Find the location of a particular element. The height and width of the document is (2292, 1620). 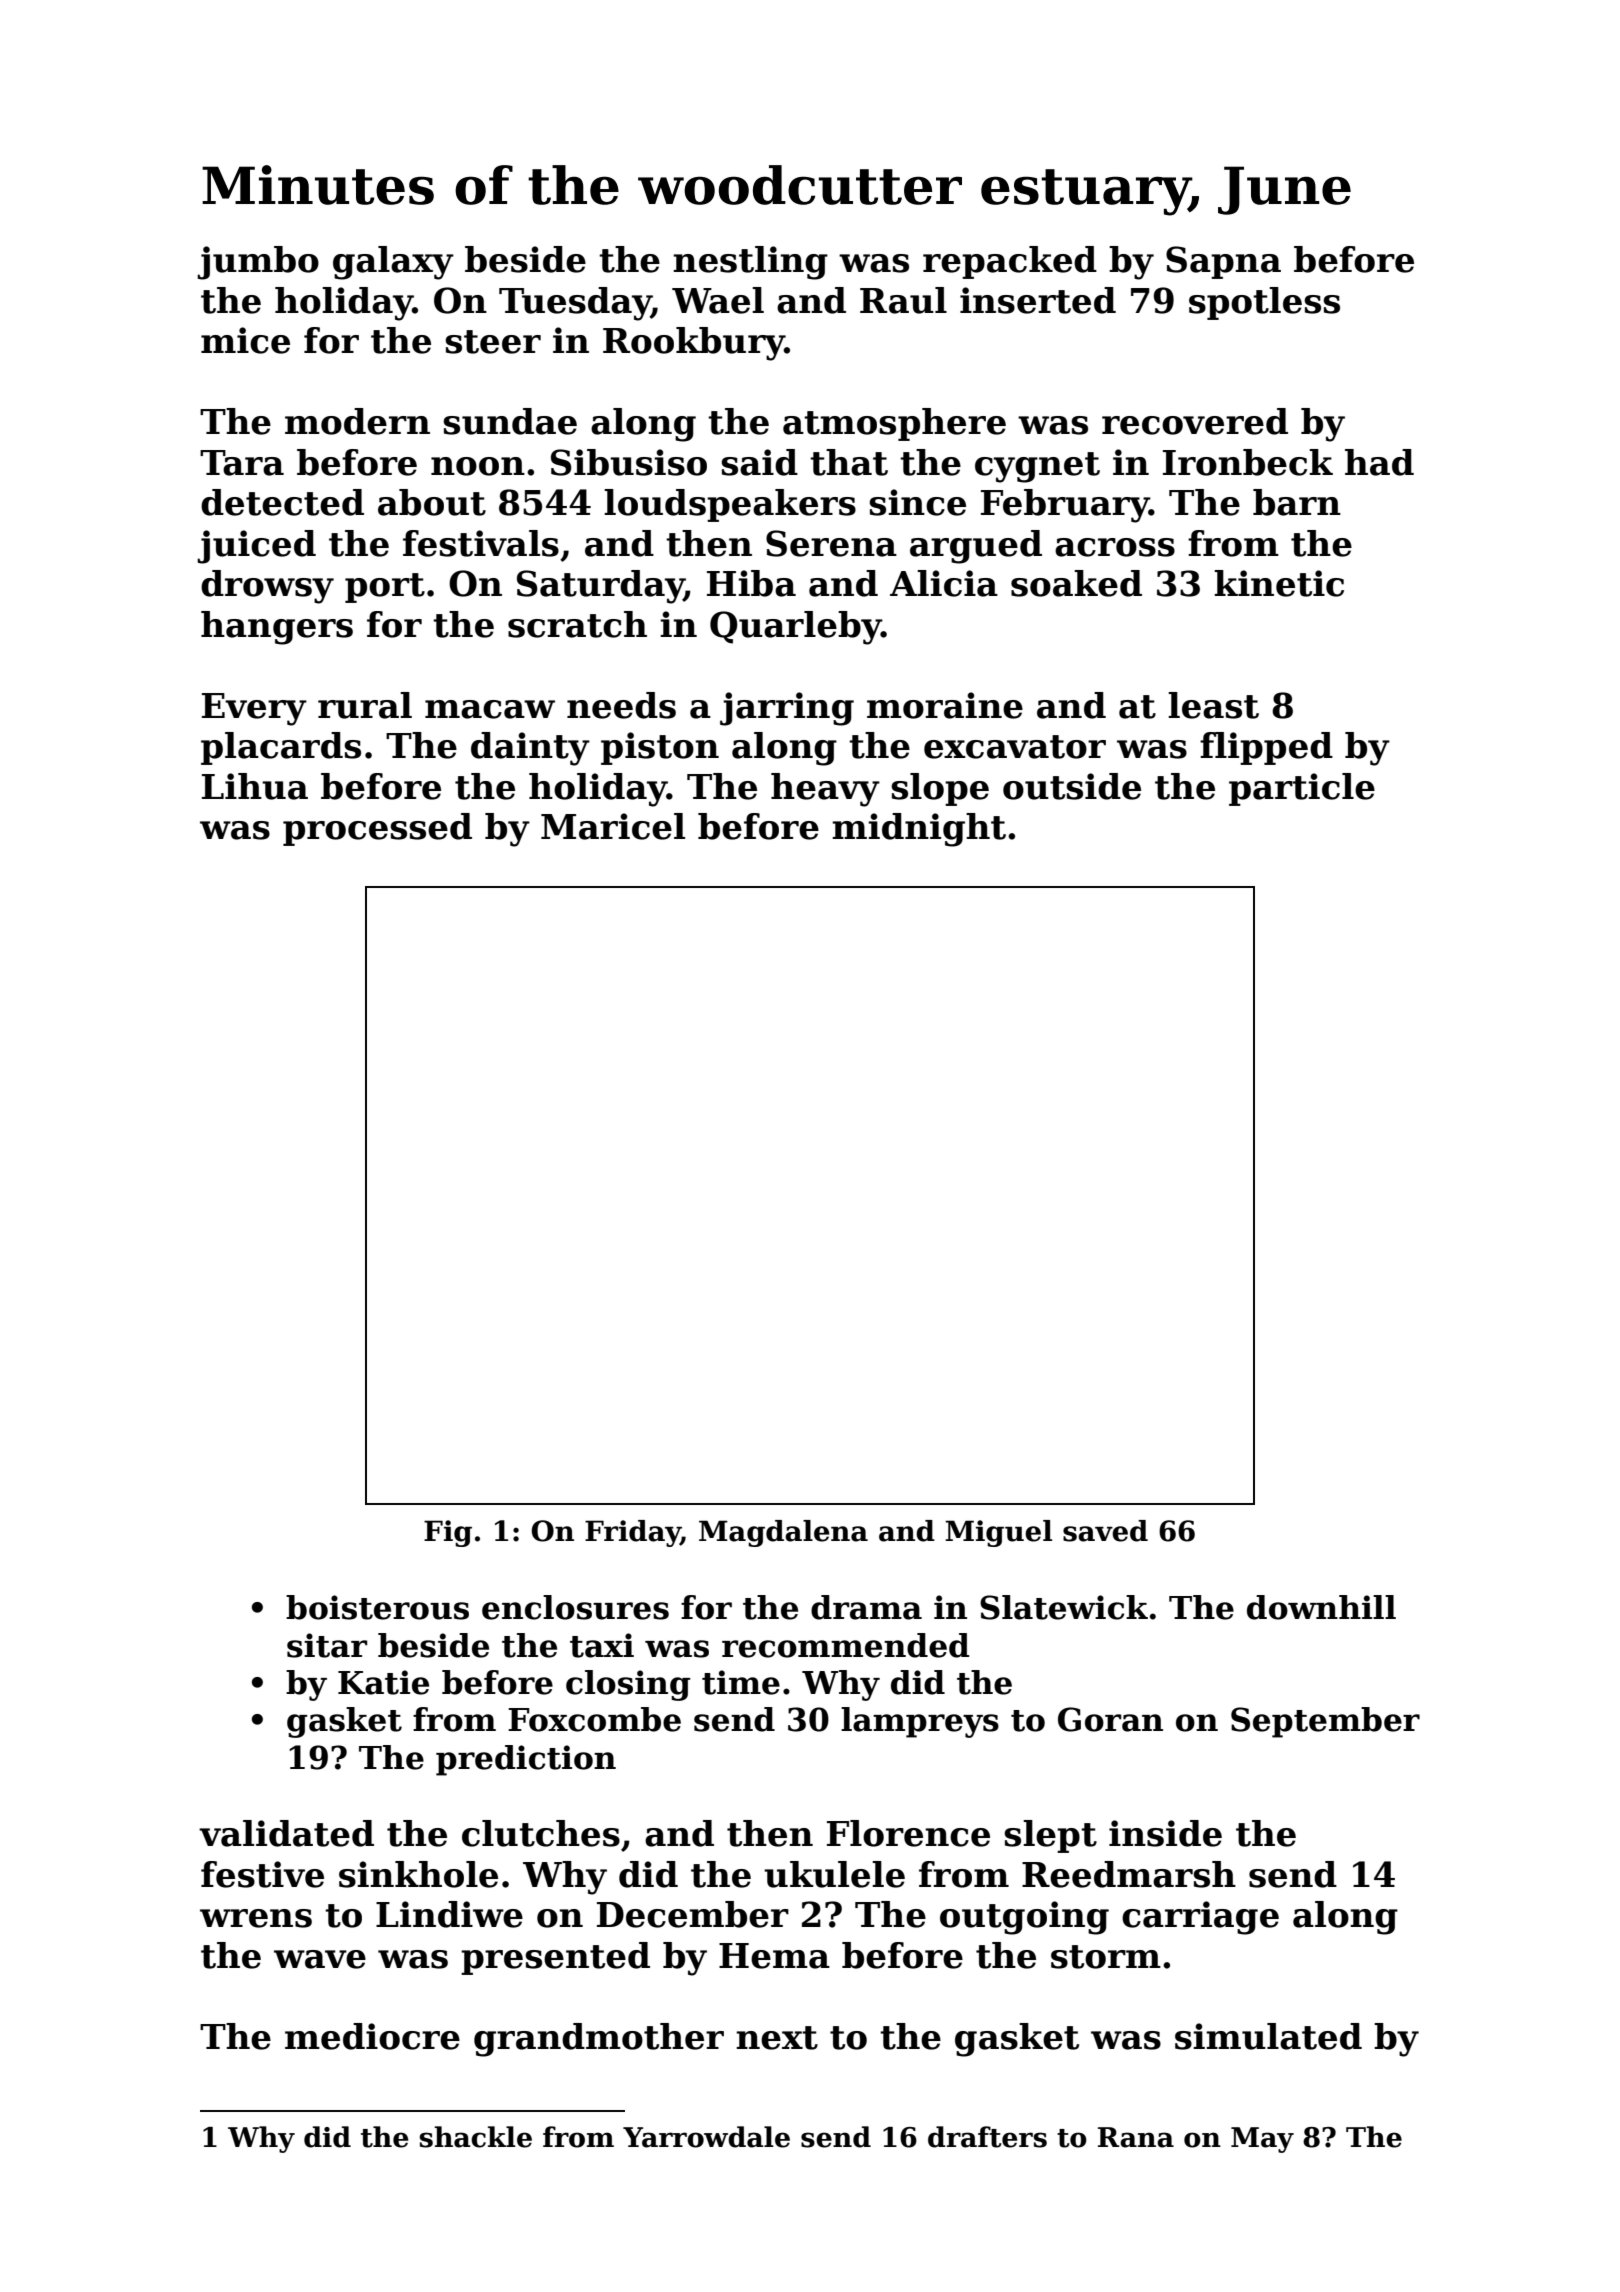

Fig is located at coordinates (448, 1533).
